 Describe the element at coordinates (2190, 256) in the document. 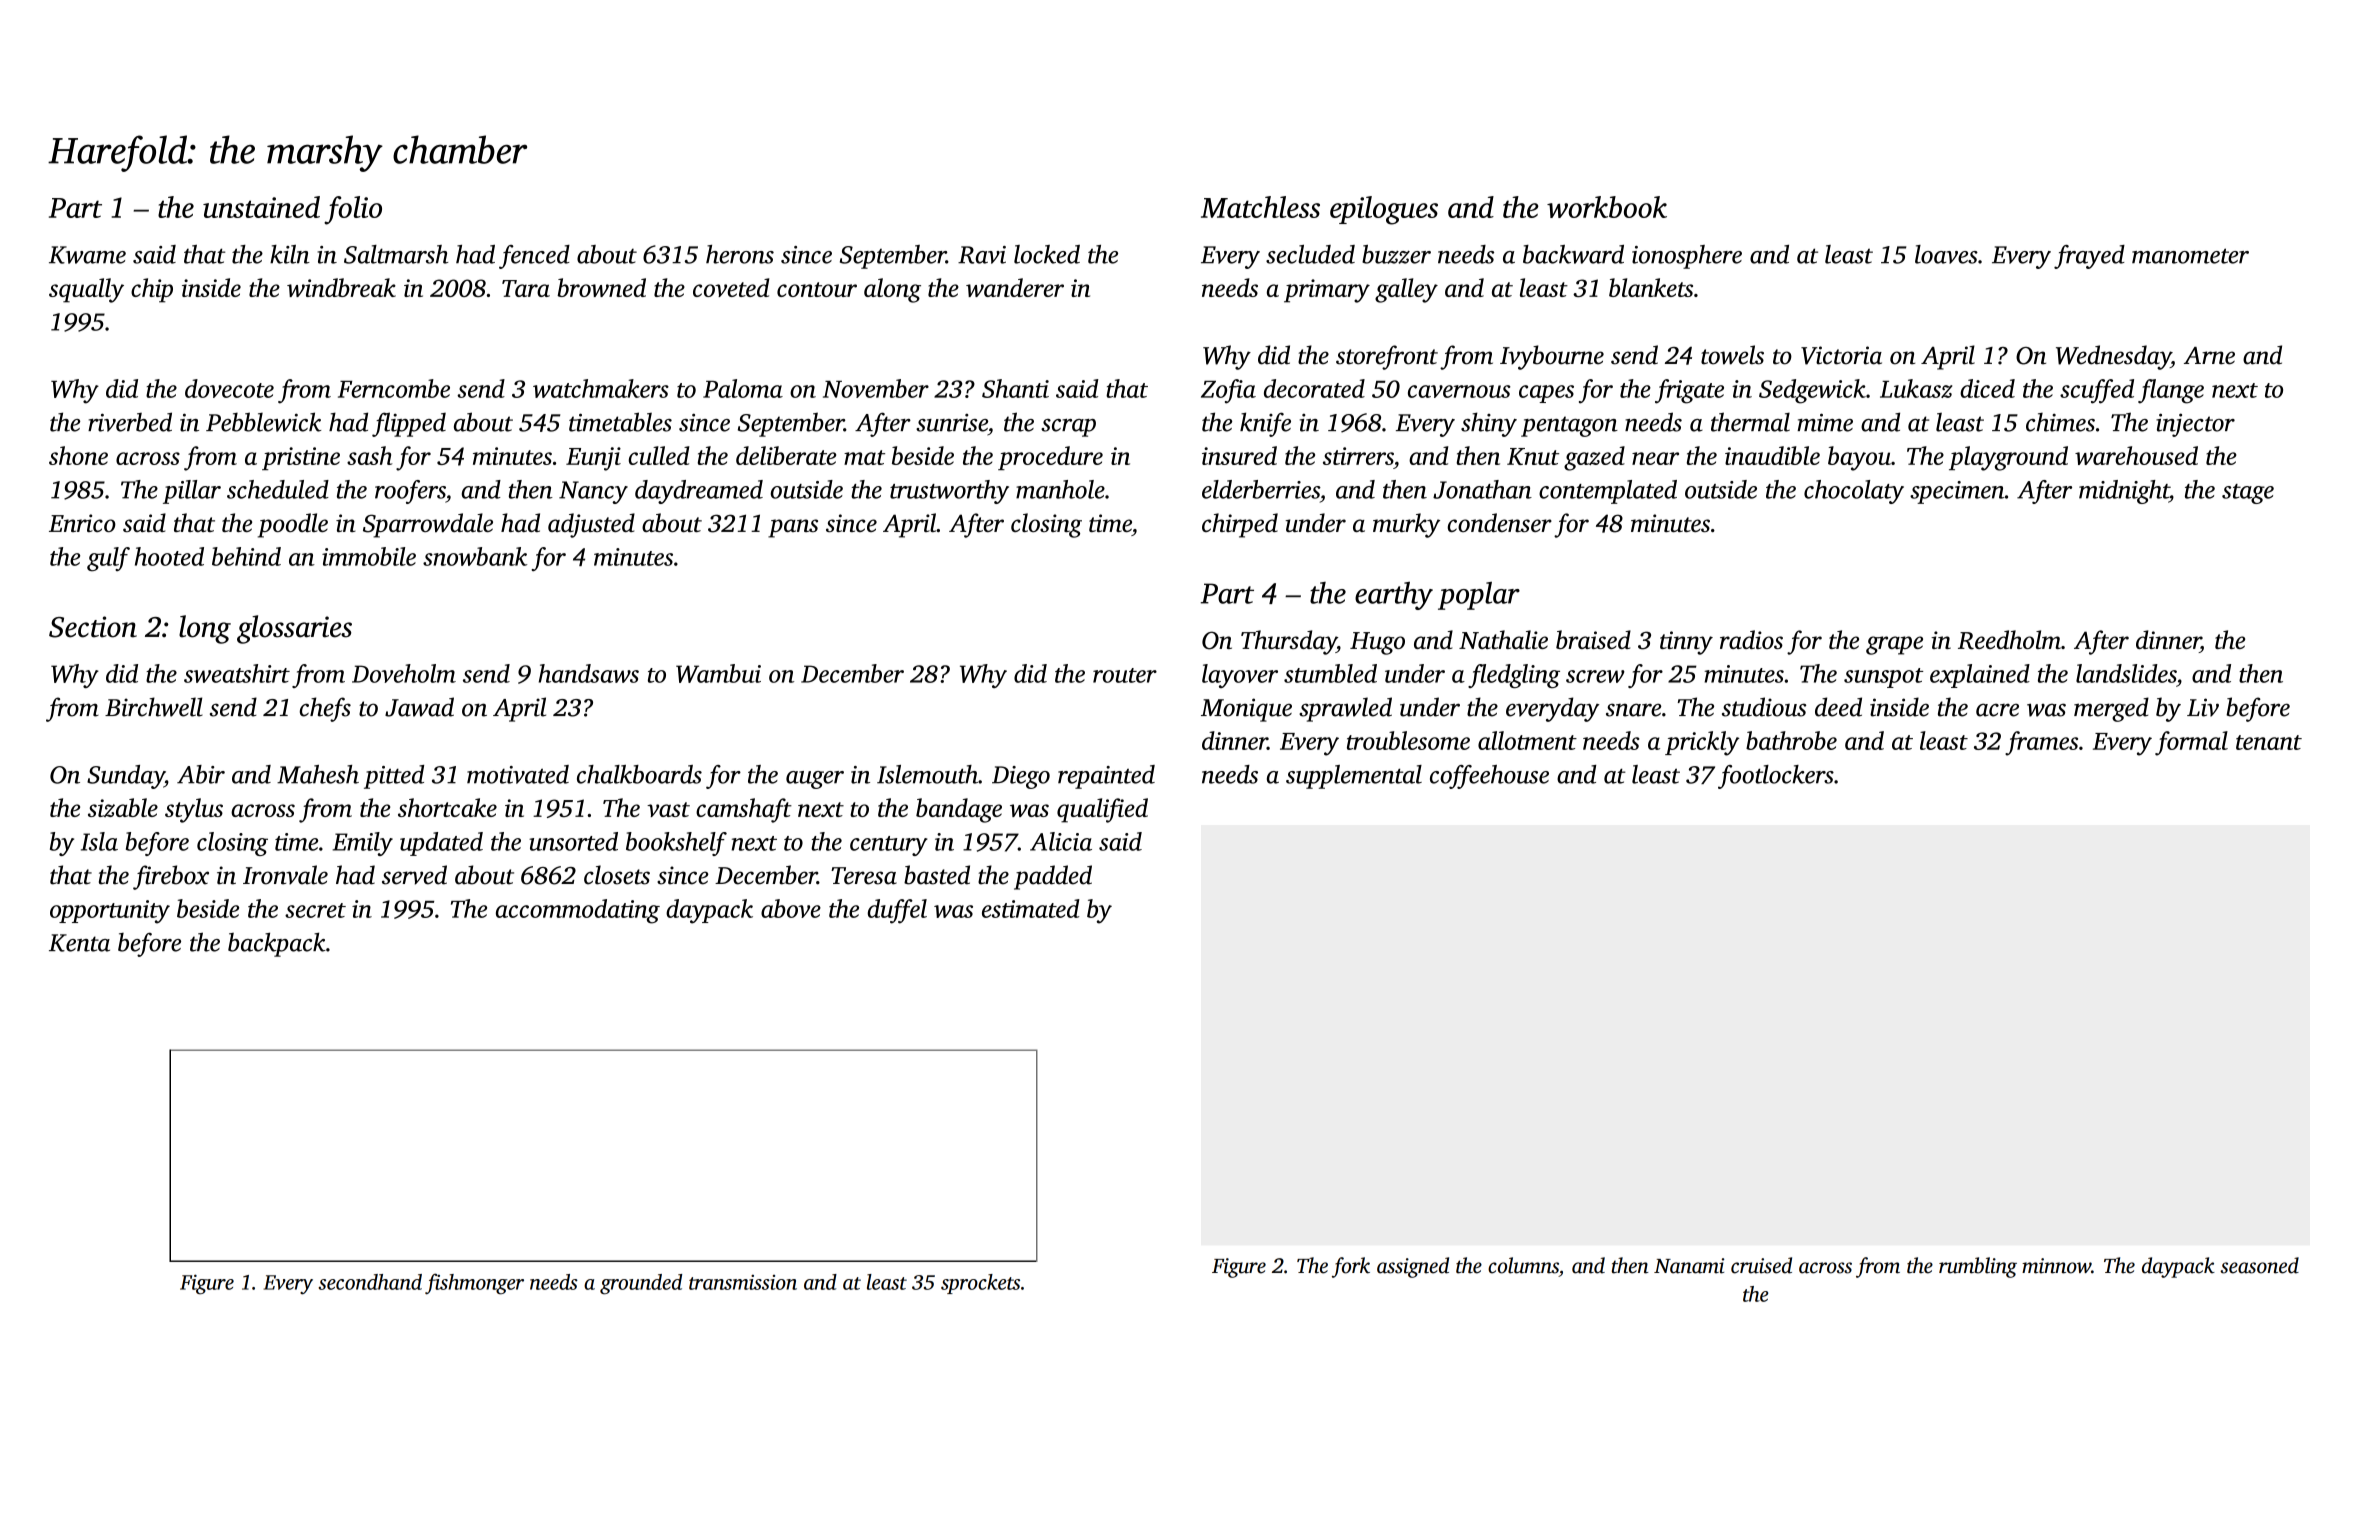

I see `manometer` at that location.
